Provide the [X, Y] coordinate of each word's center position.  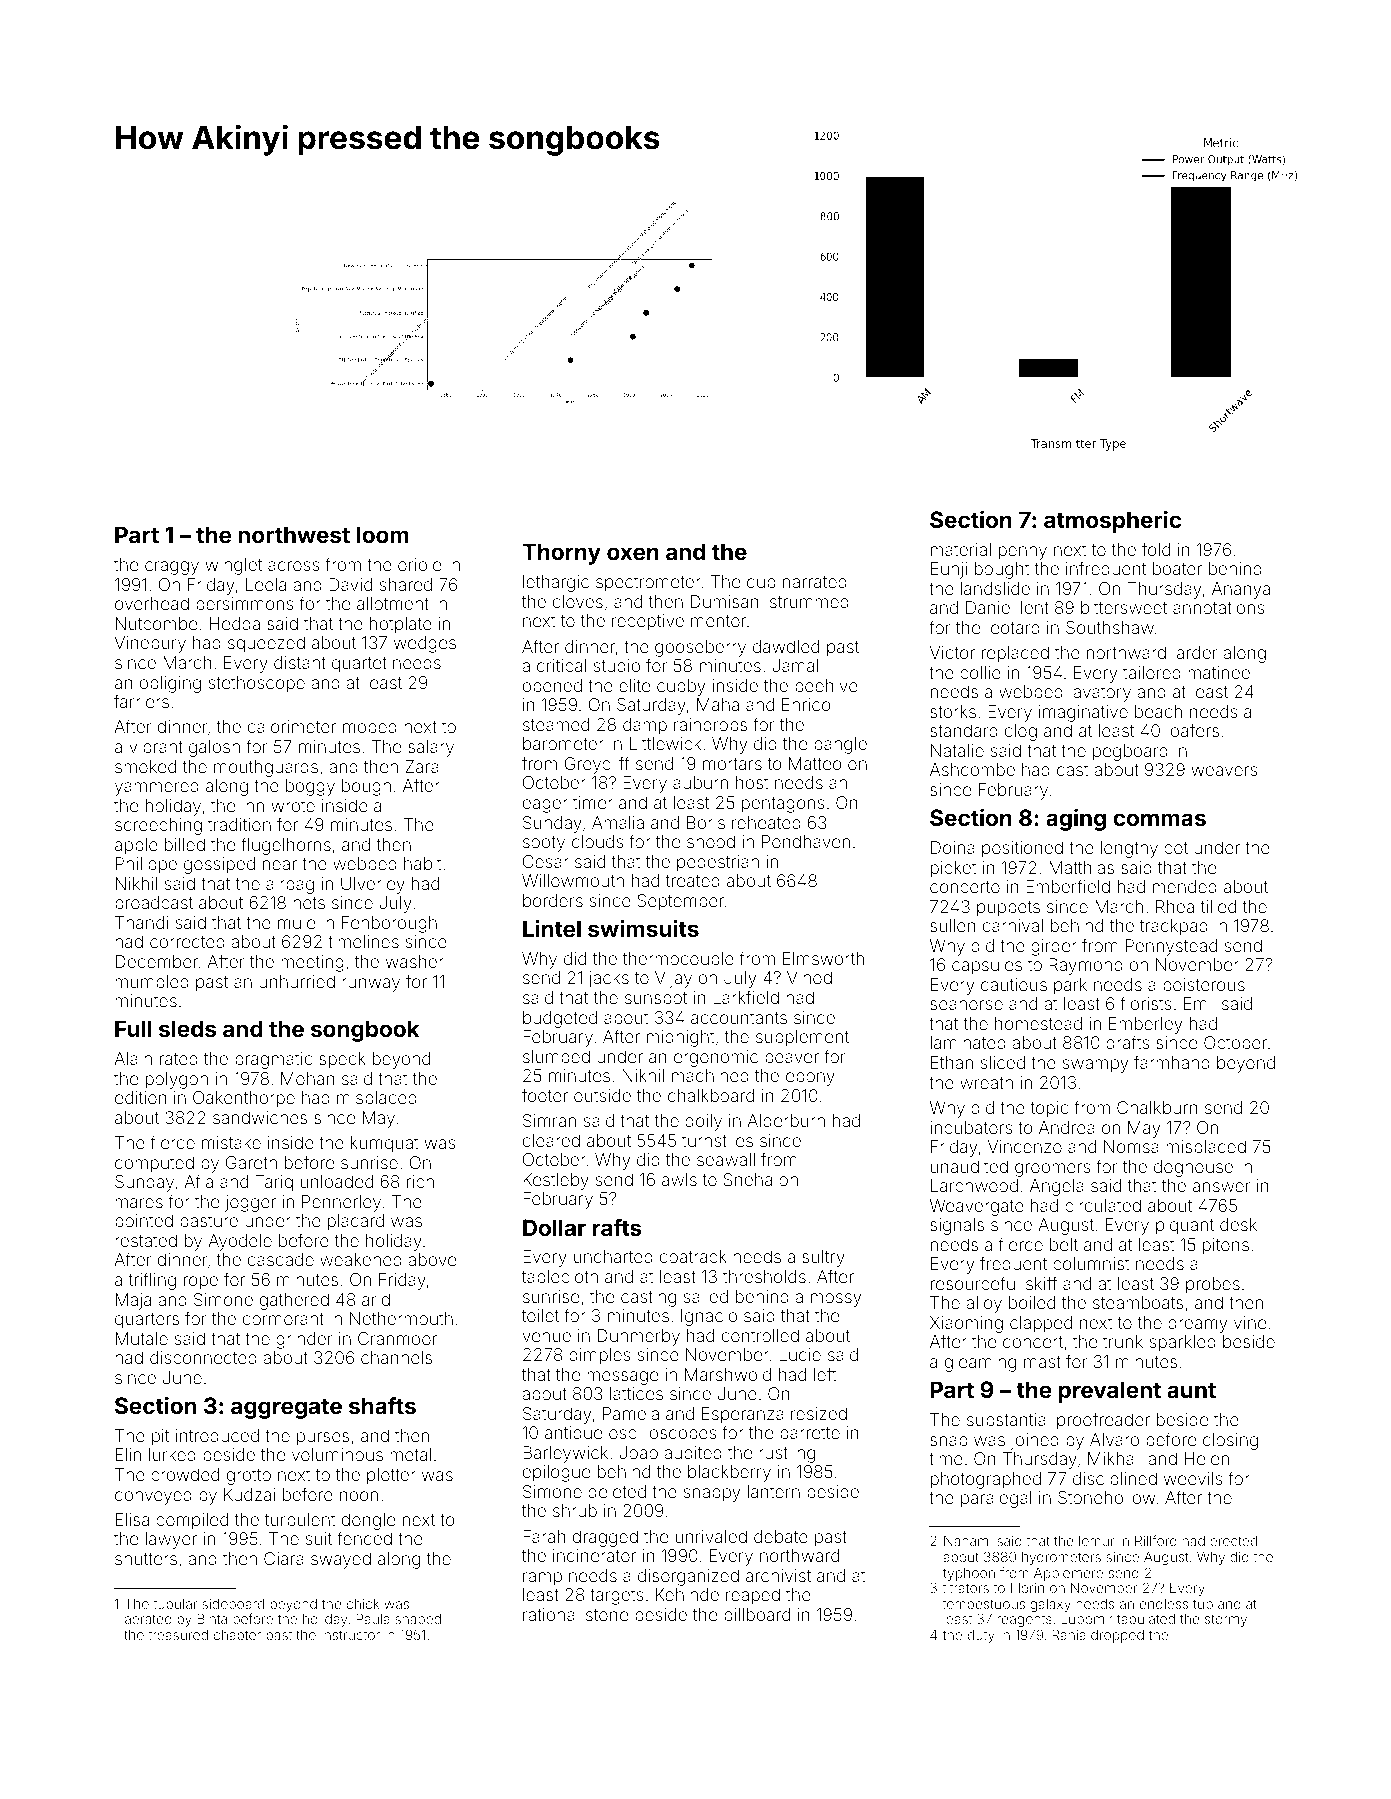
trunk [1123, 1341]
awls [679, 1179]
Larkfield [746, 997]
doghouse [1193, 1168]
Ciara [284, 1558]
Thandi [141, 922]
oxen [633, 553]
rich [420, 1181]
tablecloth [560, 1276]
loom [383, 534]
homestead [1038, 1023]
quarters [147, 1321]
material [961, 549]
